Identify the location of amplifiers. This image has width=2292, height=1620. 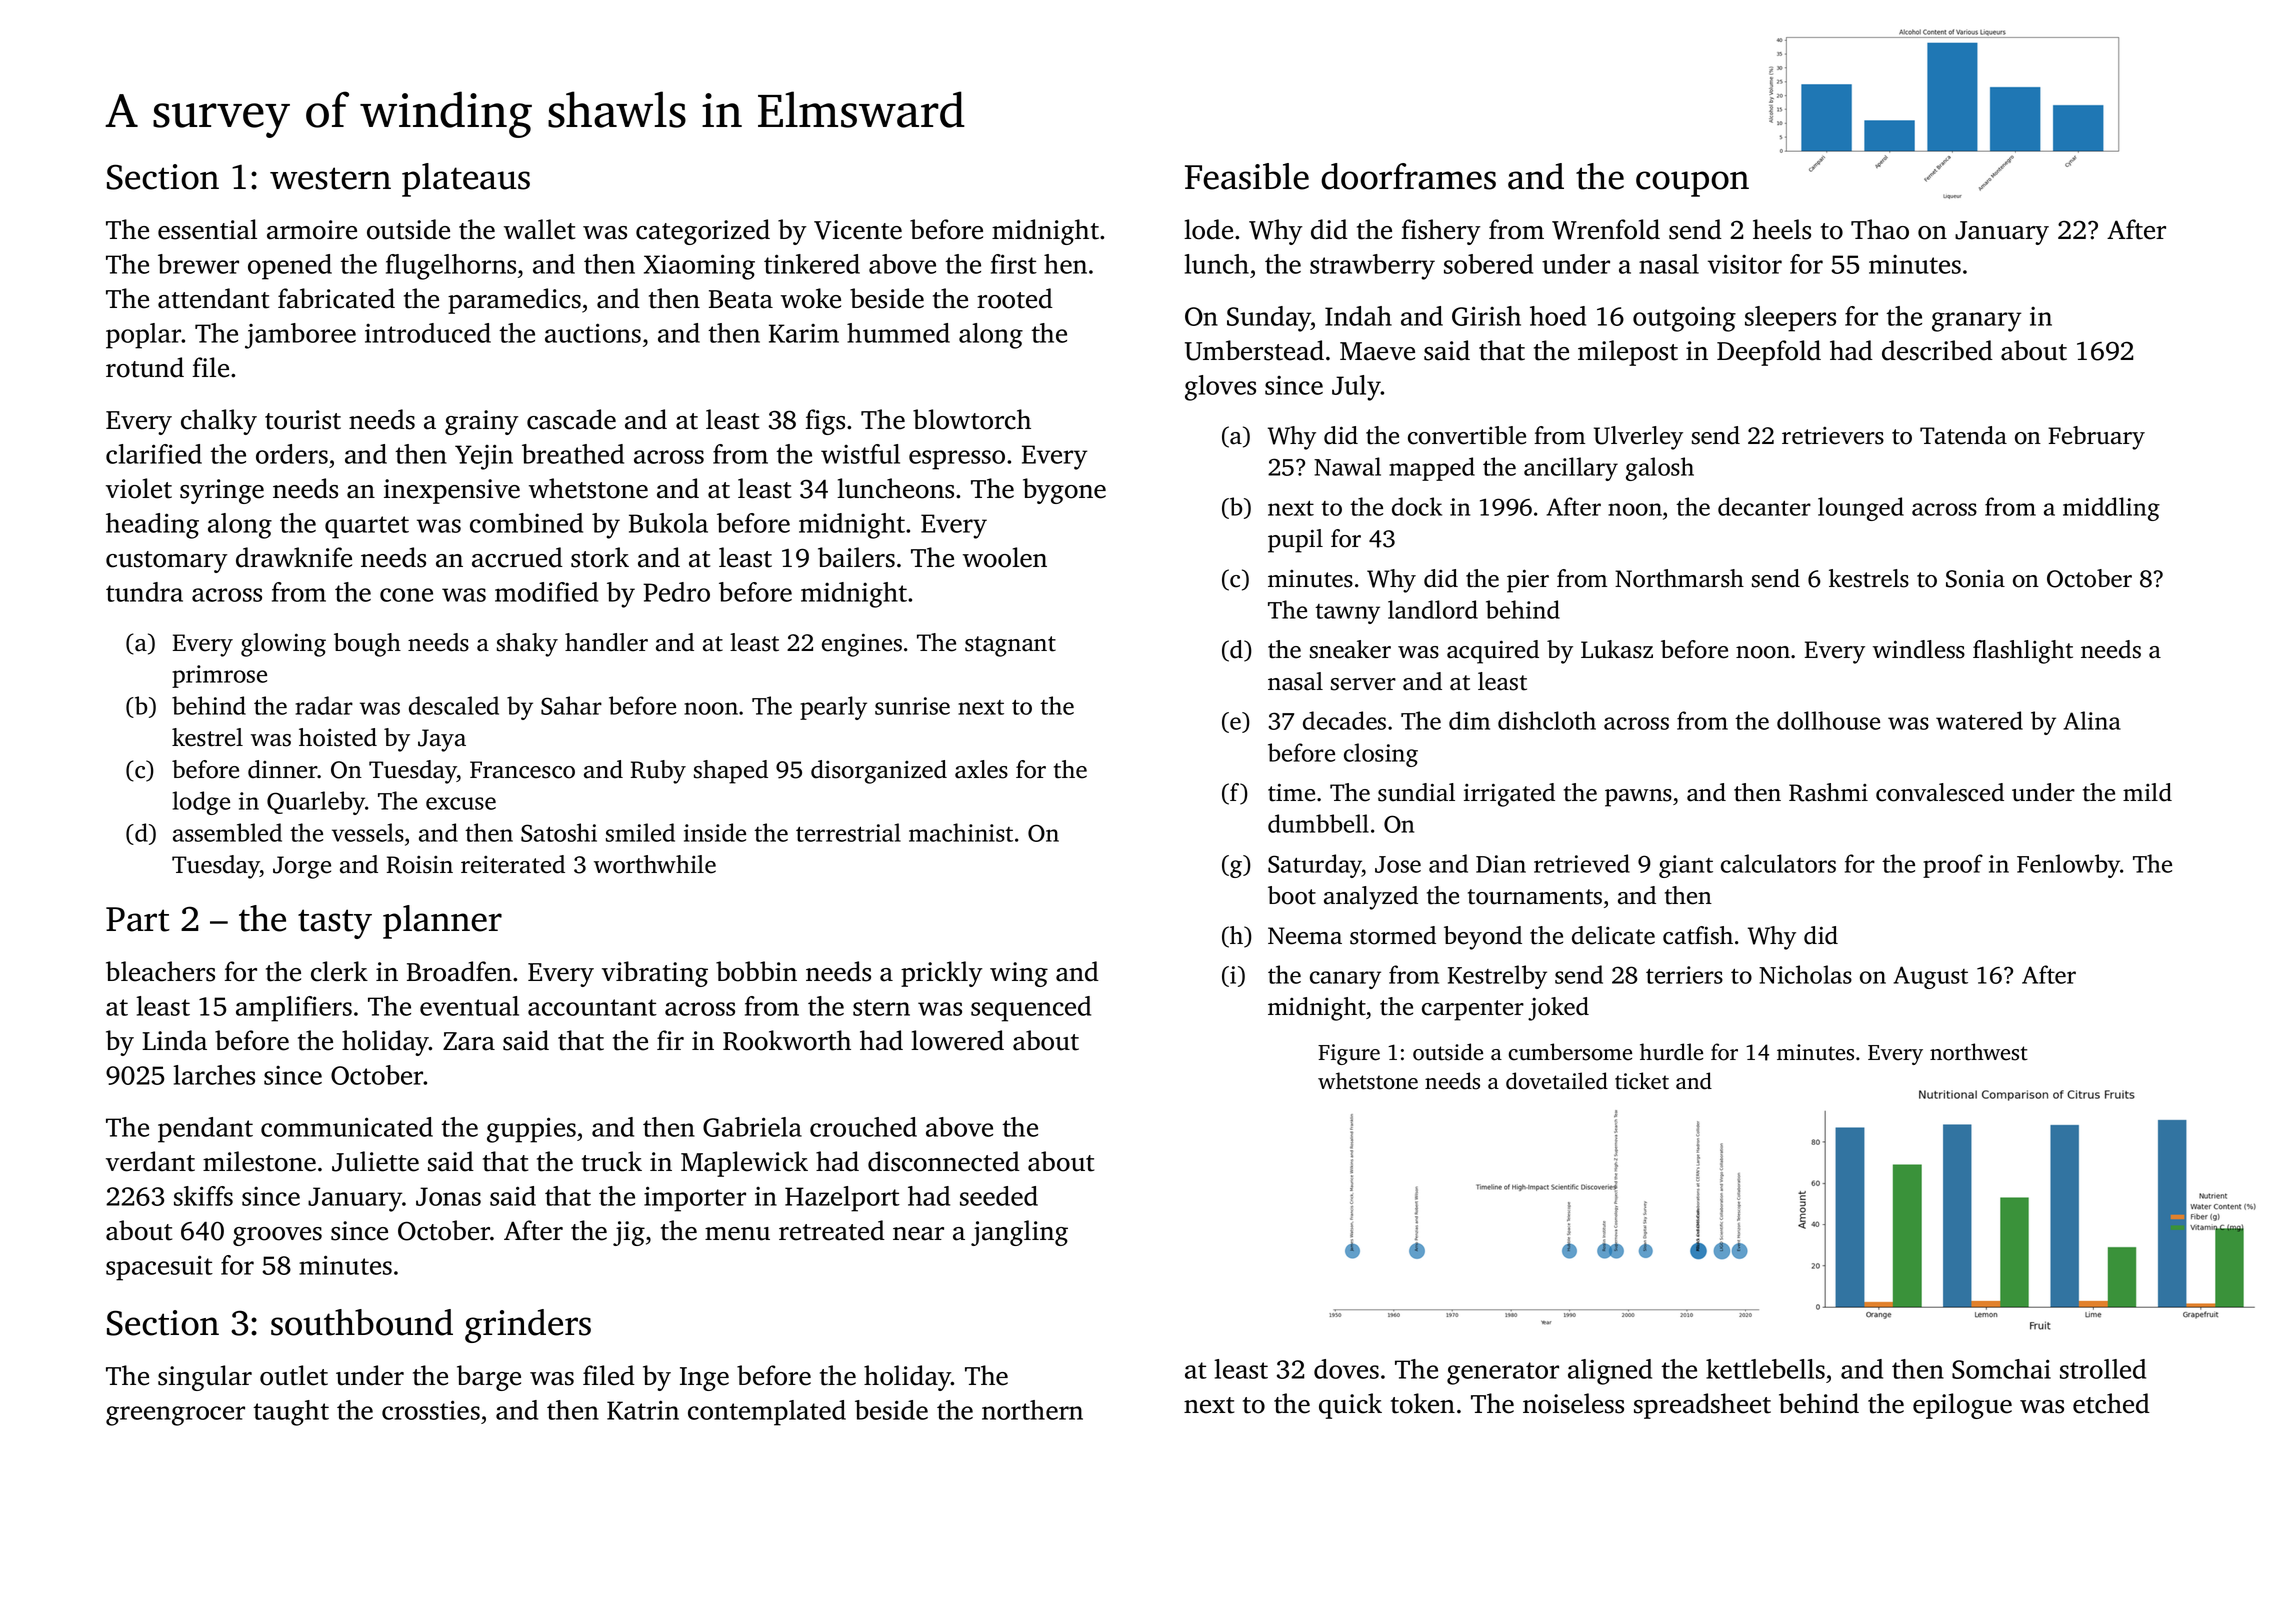
(294, 1009).
